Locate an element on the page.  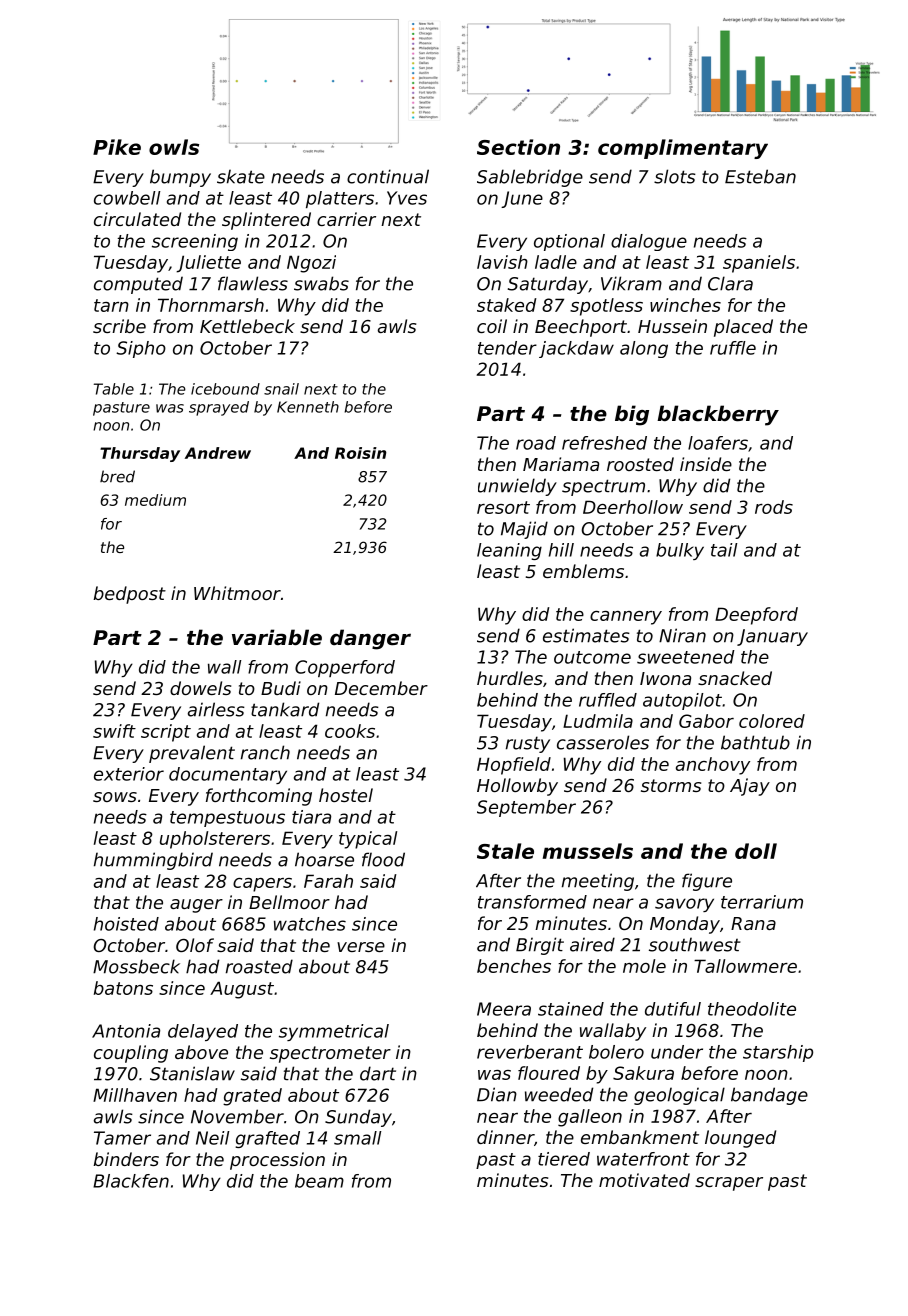
Copperford is located at coordinates (345, 668).
